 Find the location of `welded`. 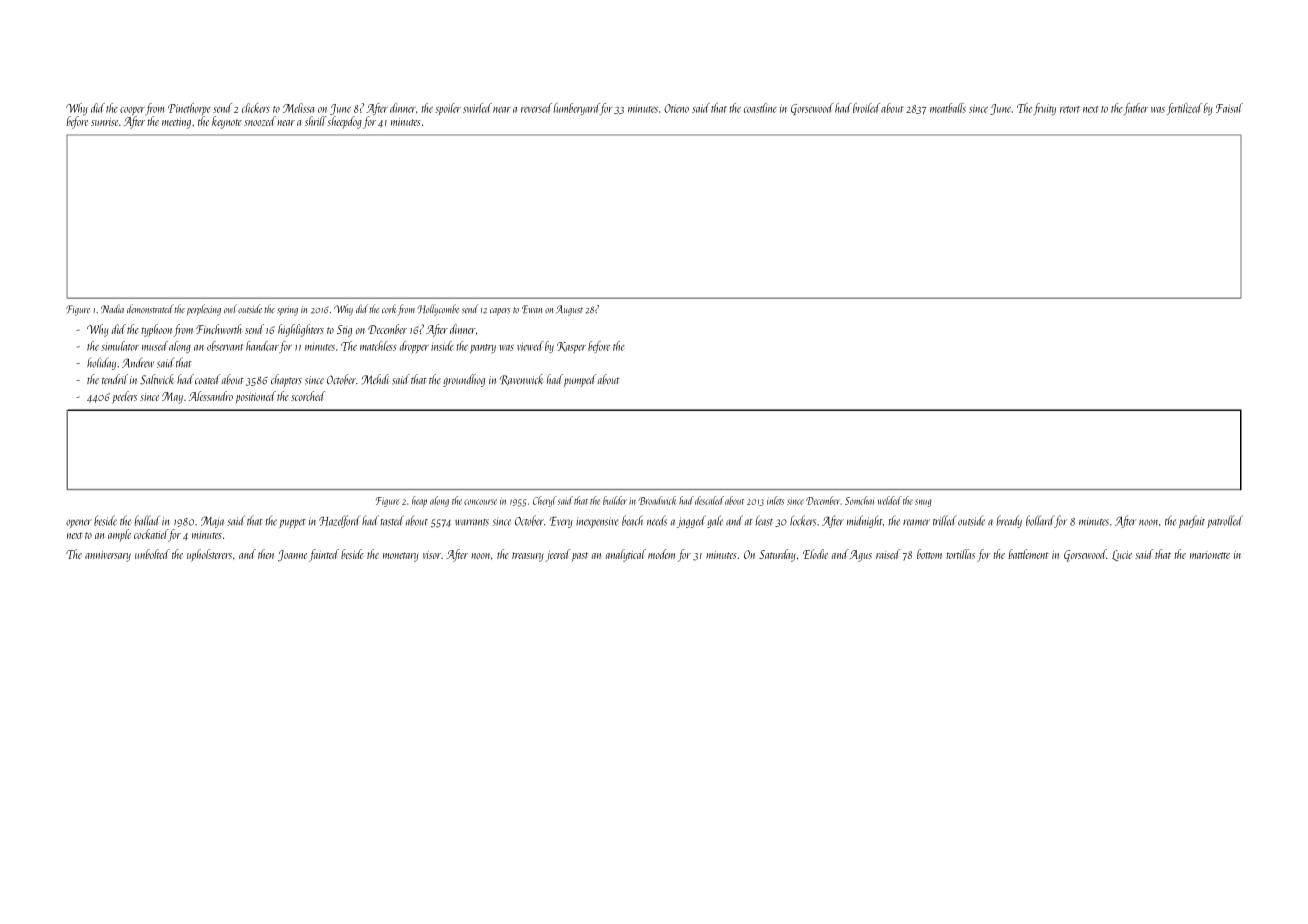

welded is located at coordinates (890, 500).
